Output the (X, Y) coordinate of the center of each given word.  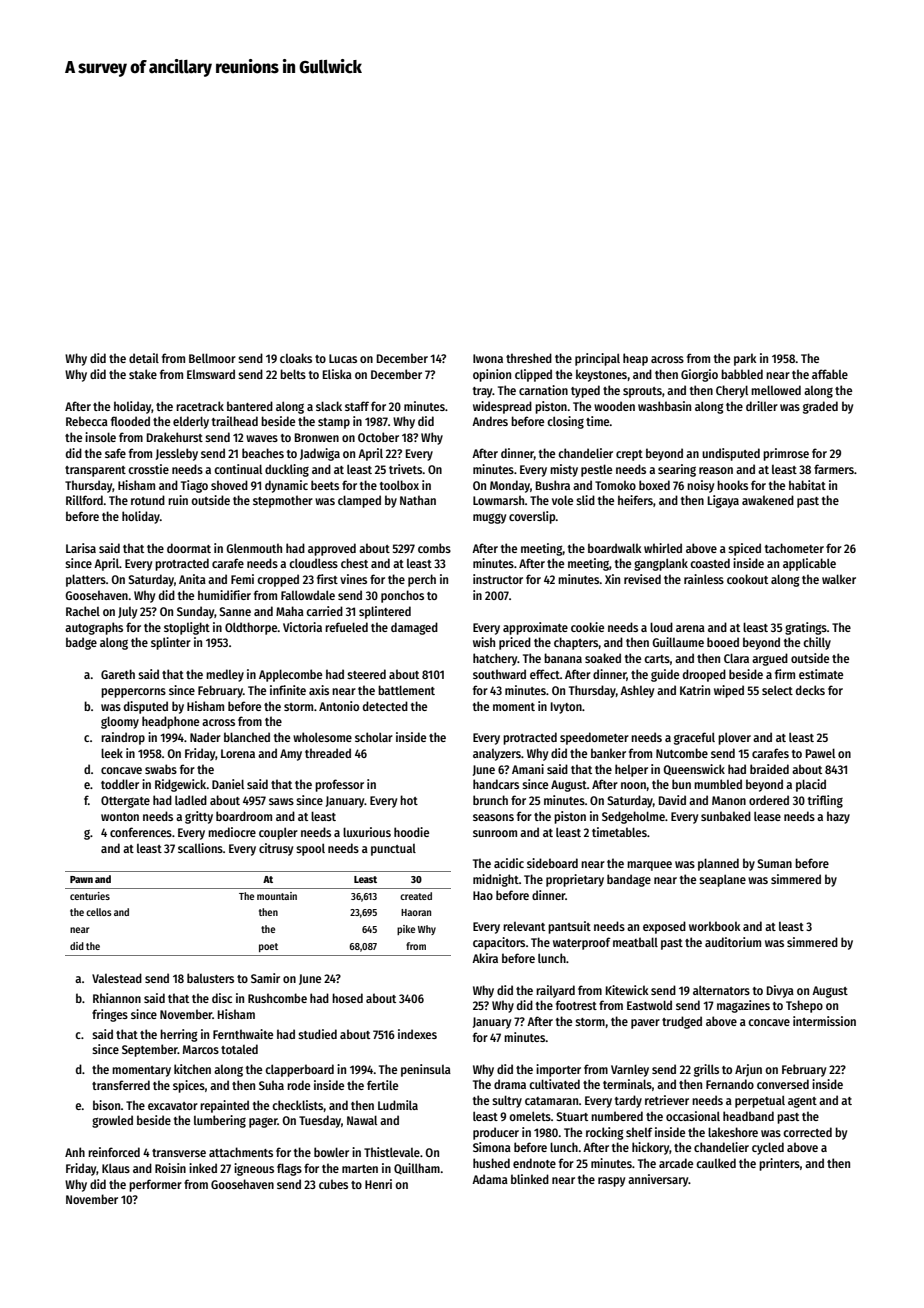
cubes (333, 1184)
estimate (821, 674)
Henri (378, 1184)
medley (225, 675)
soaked (603, 658)
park (745, 359)
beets (325, 485)
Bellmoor (212, 358)
